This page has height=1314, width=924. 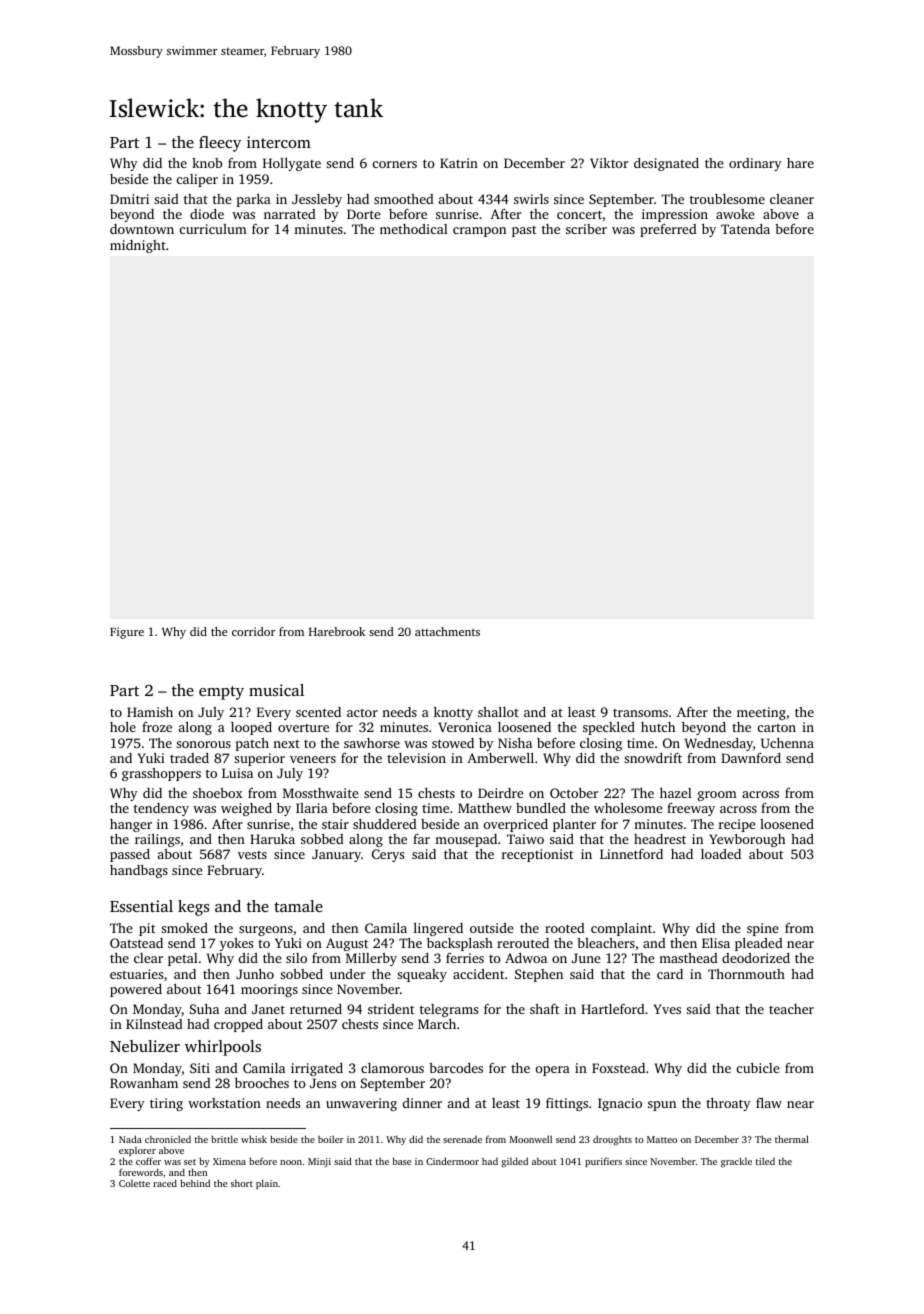 I want to click on Tatenda, so click(x=745, y=229).
